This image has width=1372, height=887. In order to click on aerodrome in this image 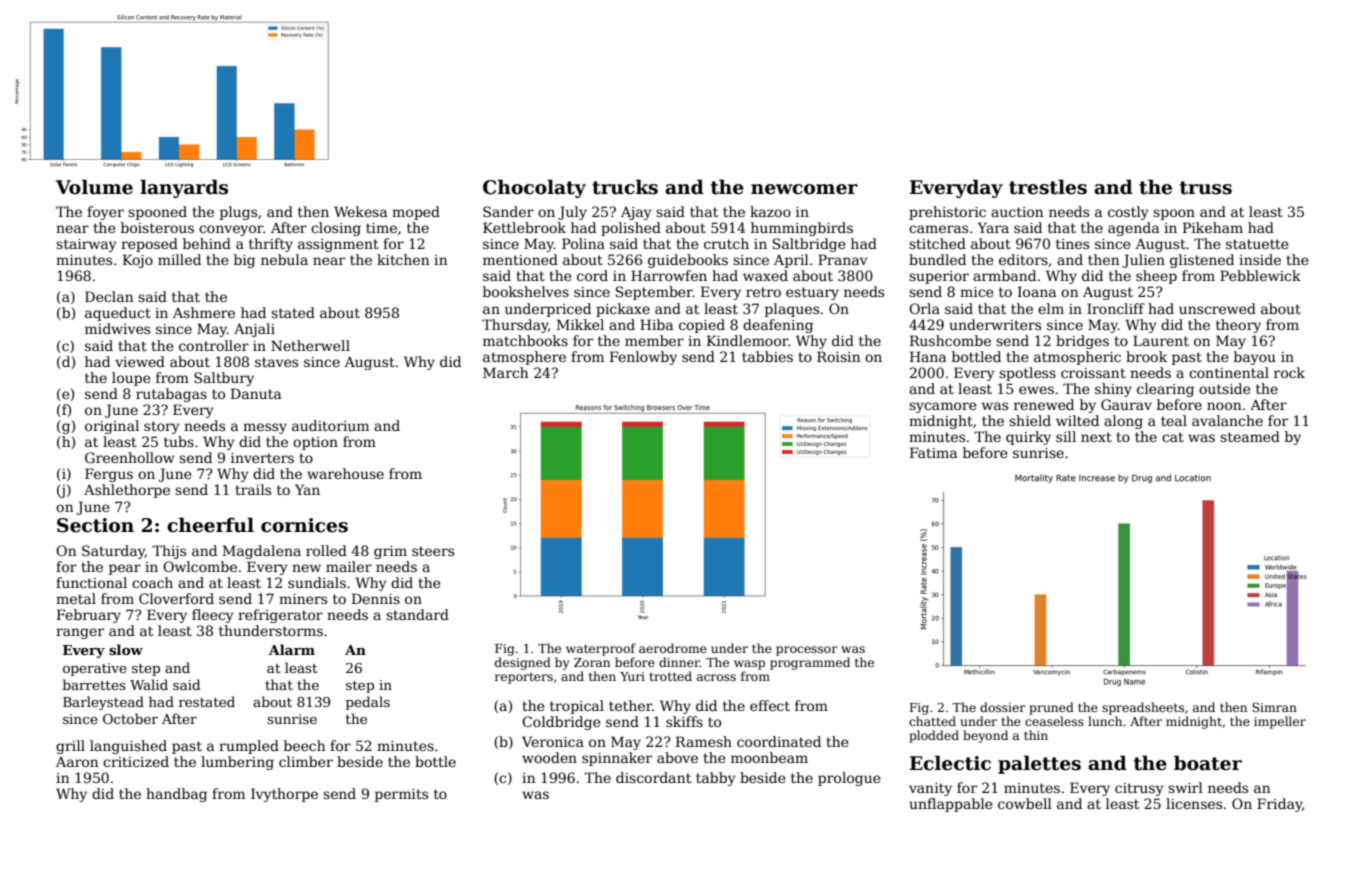, I will do `click(673, 648)`.
